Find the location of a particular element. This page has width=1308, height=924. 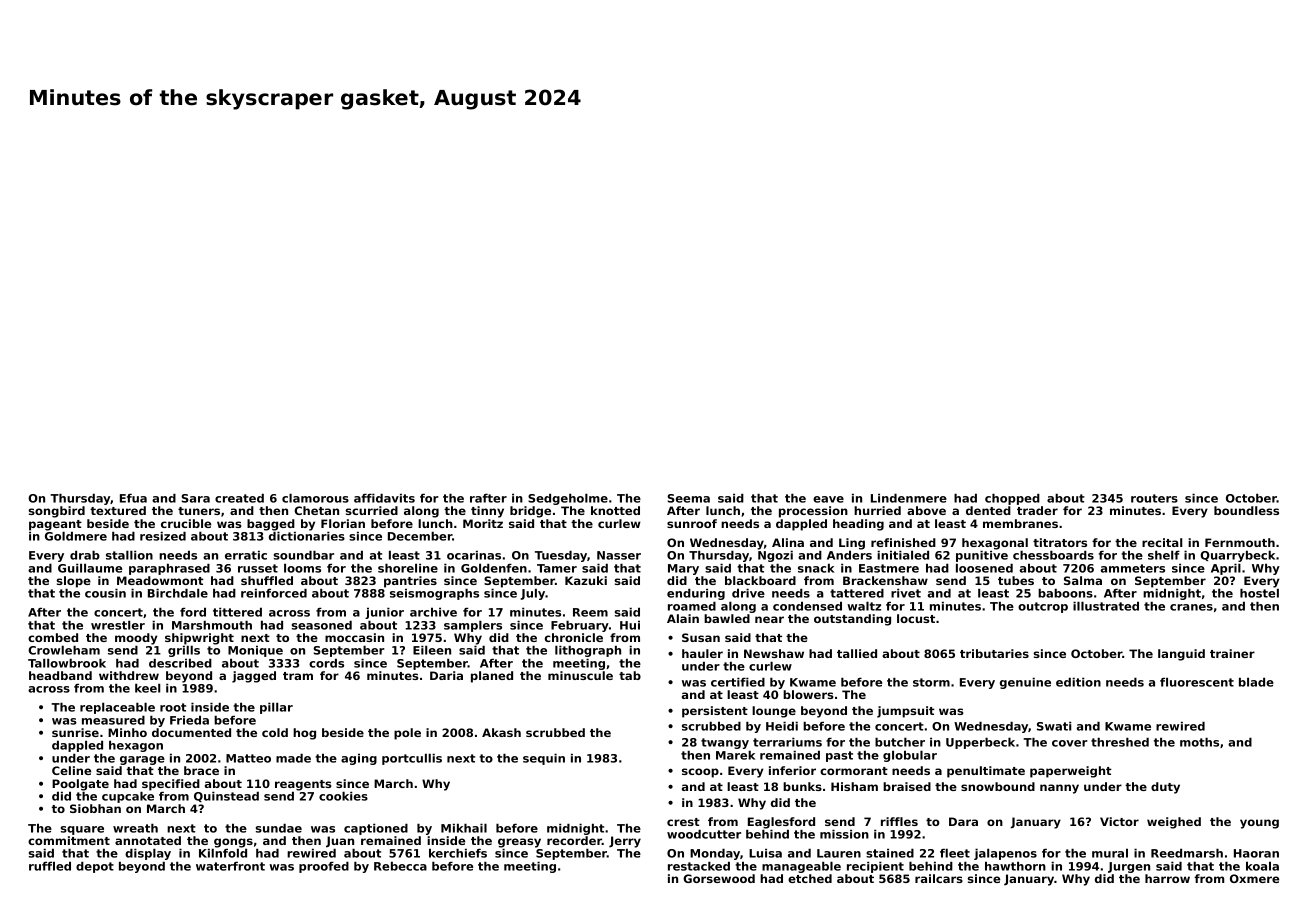

inferior is located at coordinates (792, 770).
